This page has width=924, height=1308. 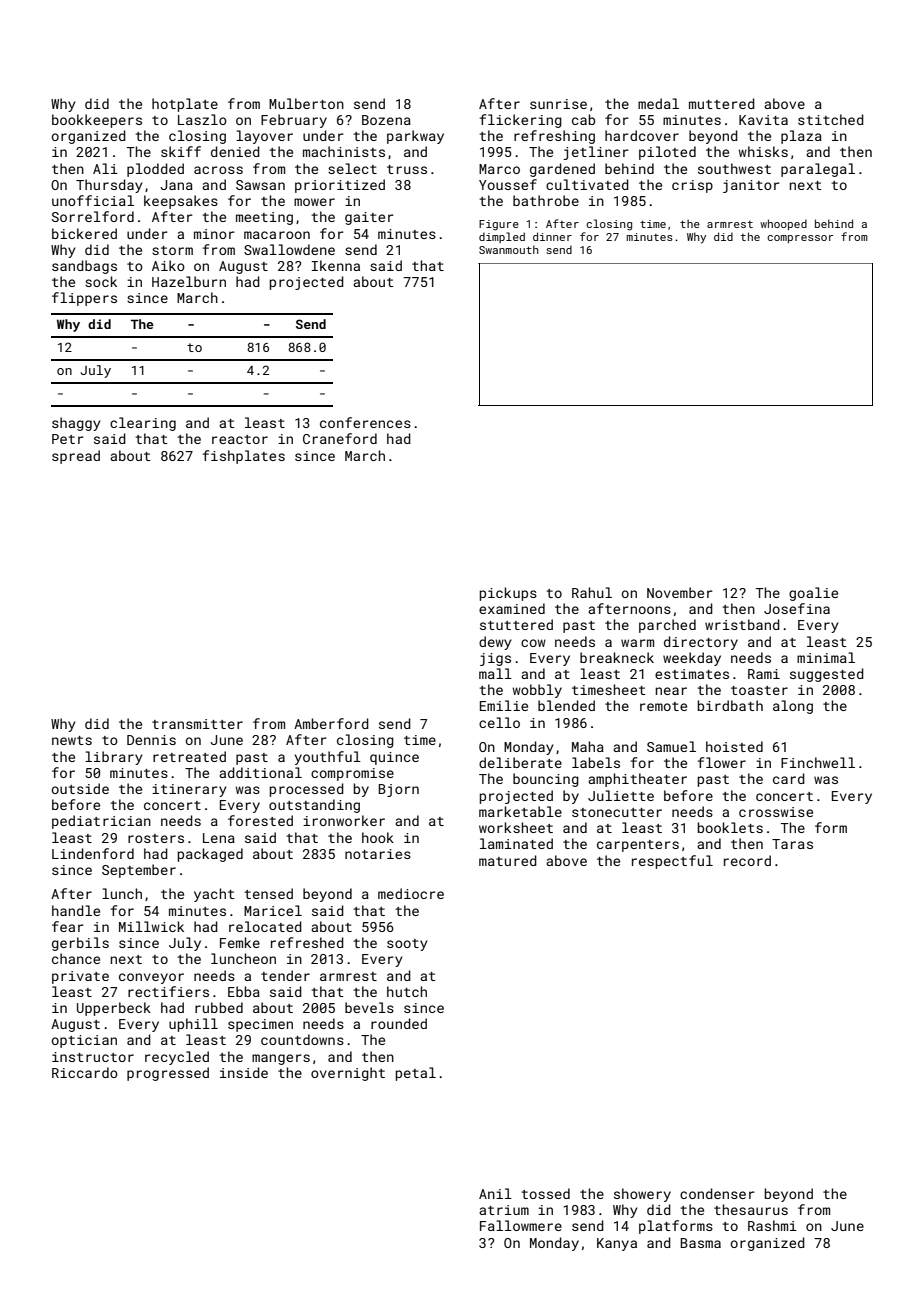 I want to click on Swanmouth, so click(x=509, y=249).
